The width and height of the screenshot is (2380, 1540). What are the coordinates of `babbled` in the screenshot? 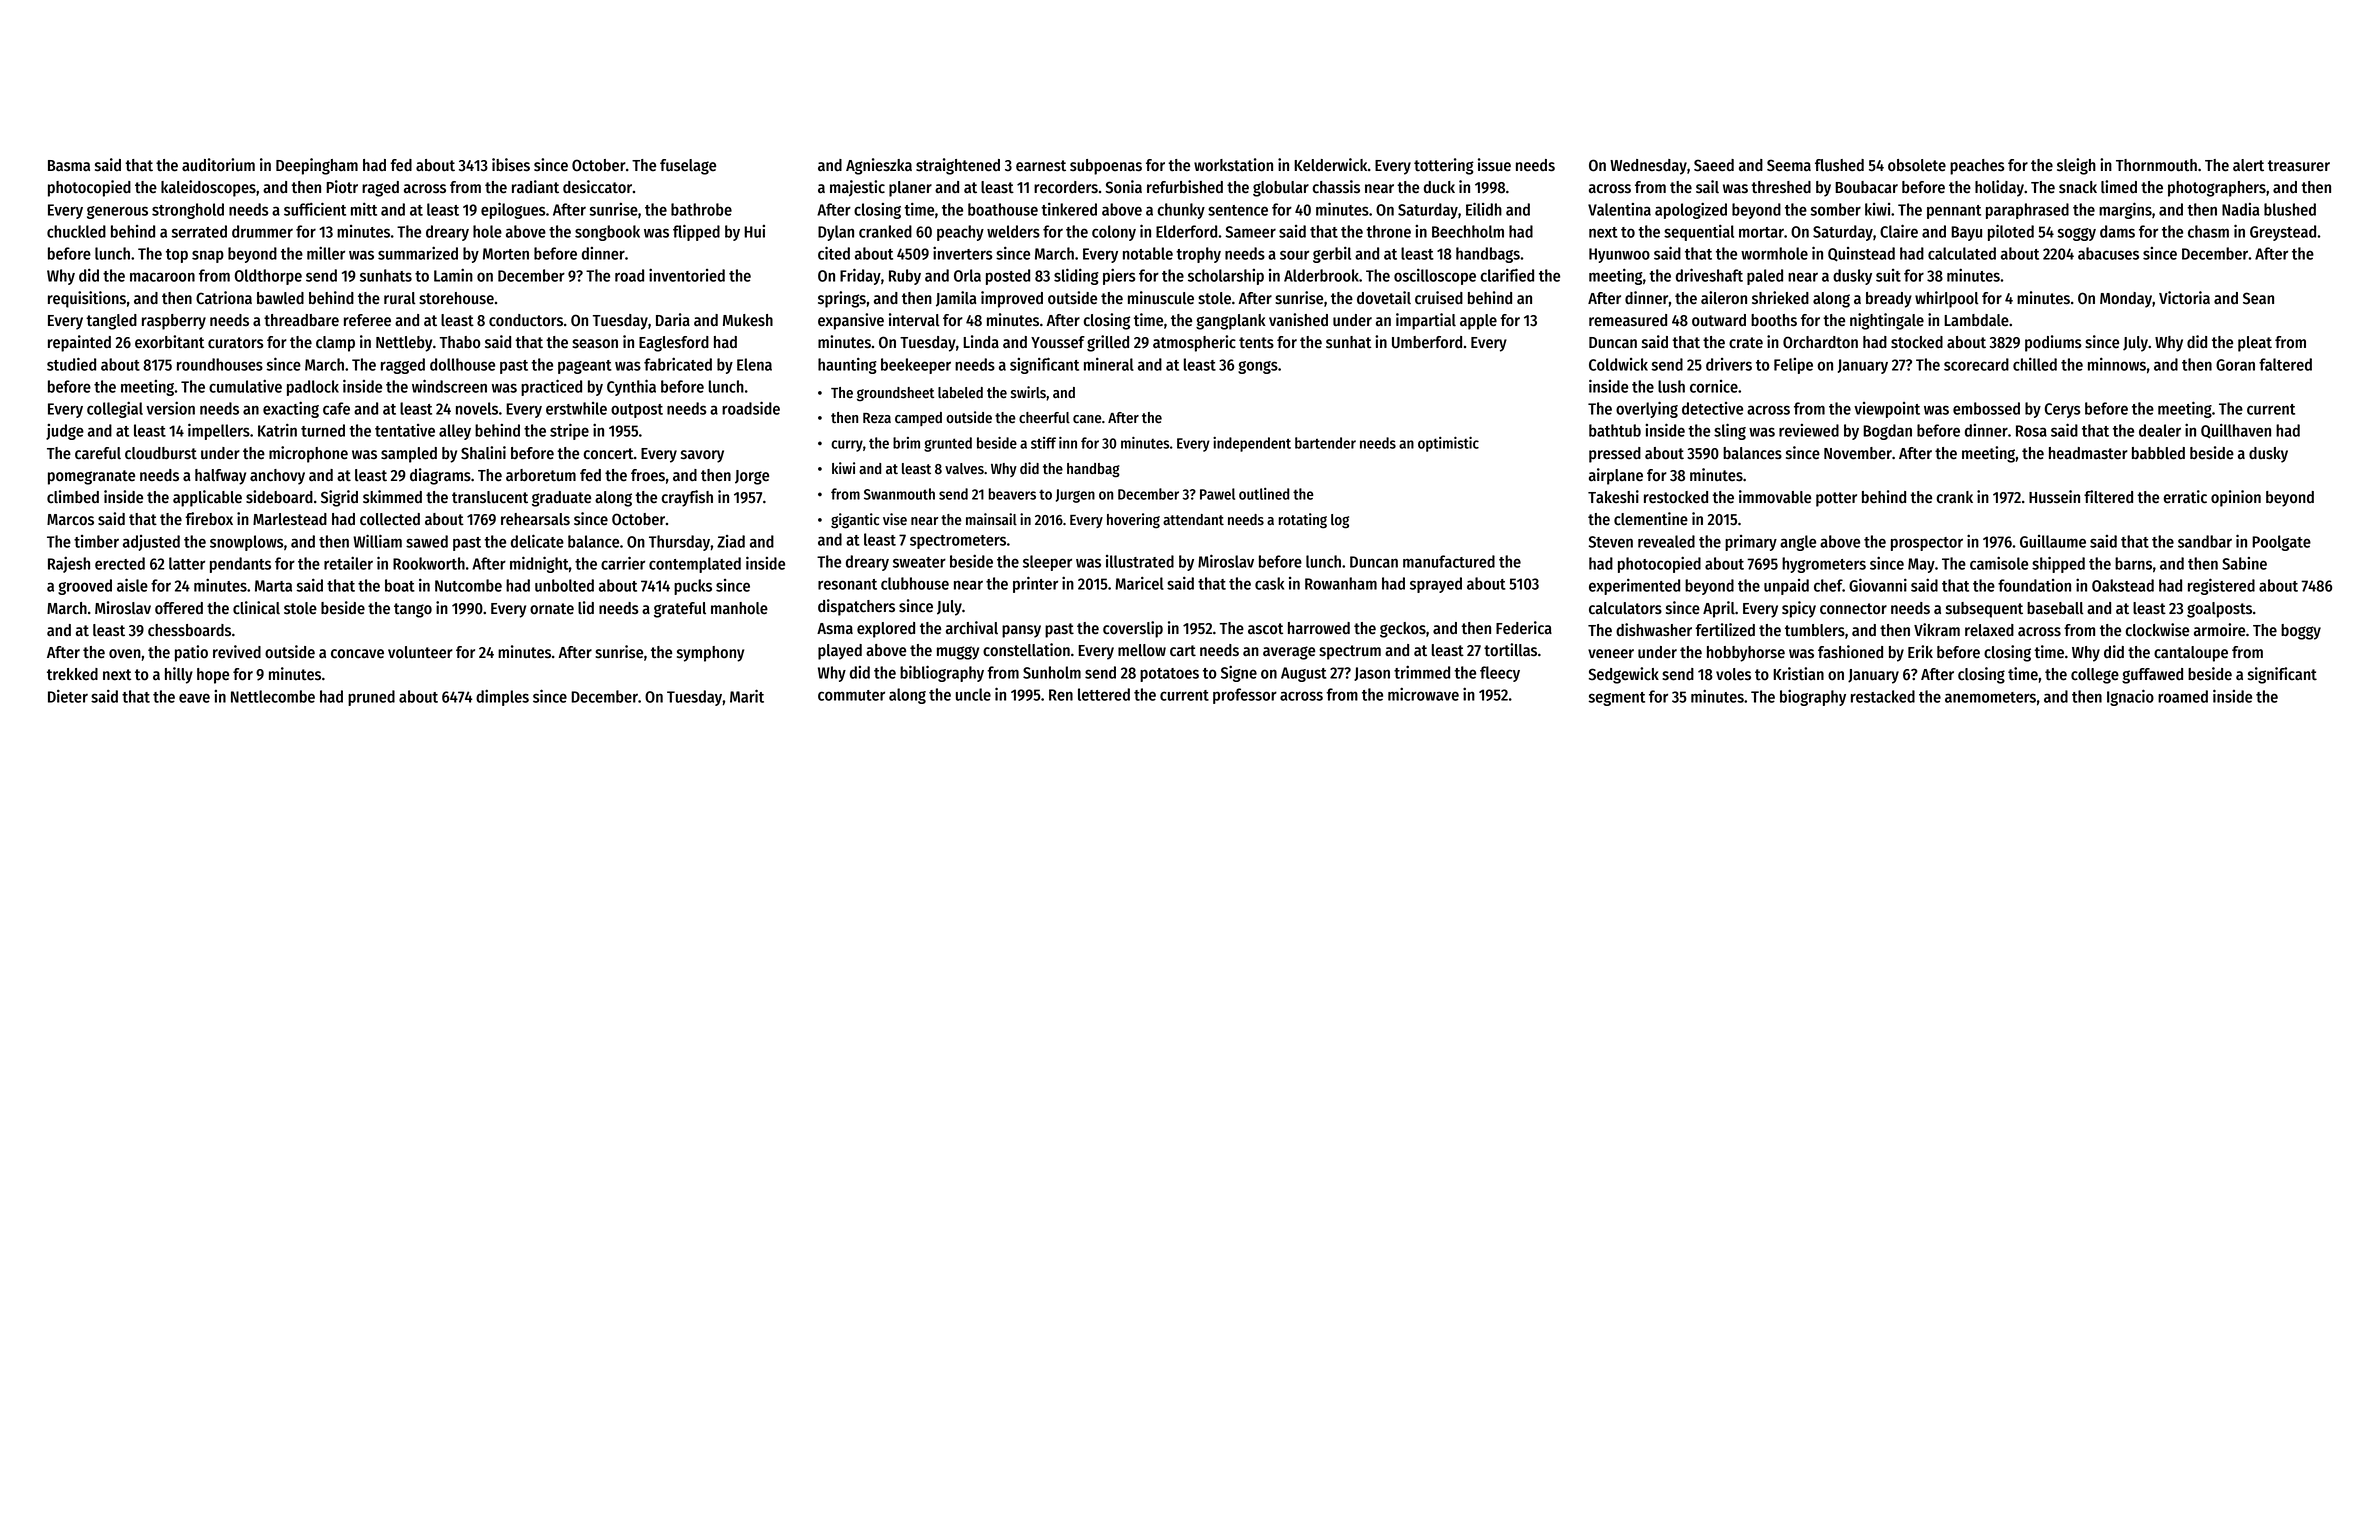 It's located at (2158, 453).
